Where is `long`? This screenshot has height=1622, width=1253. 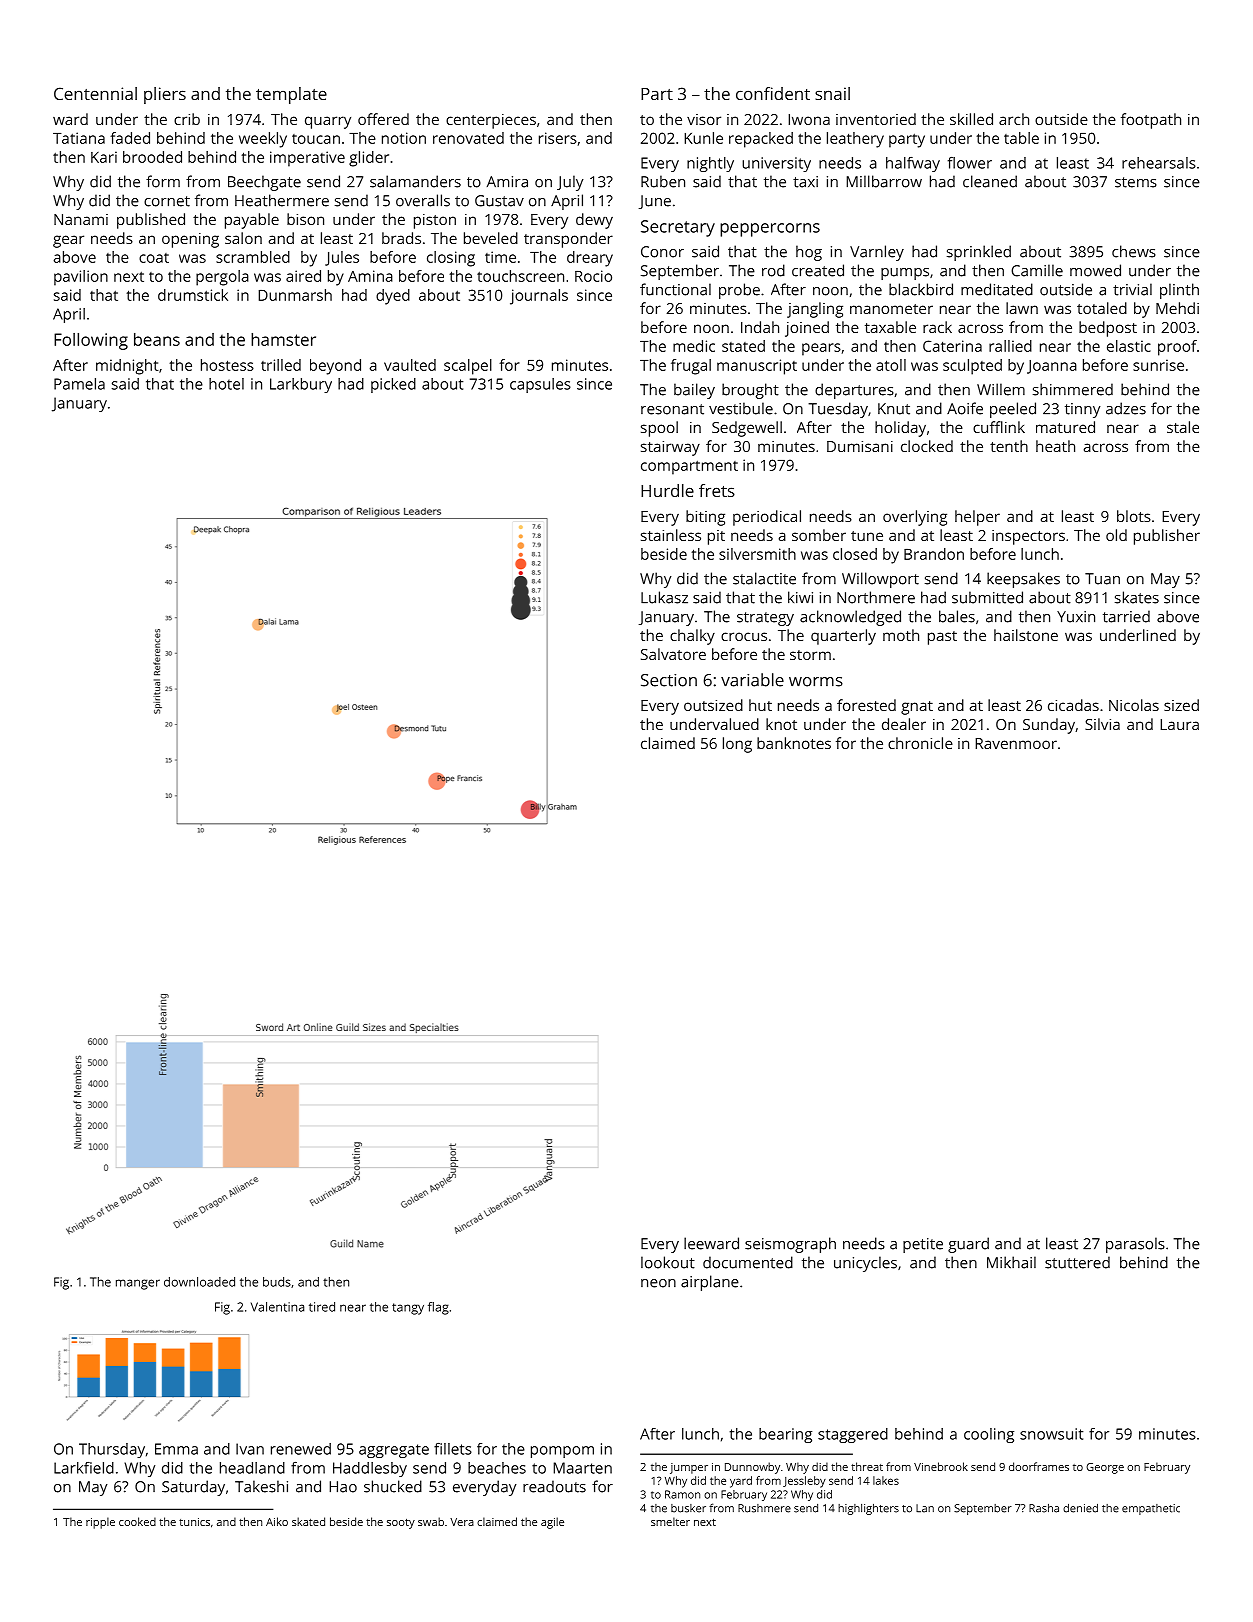
long is located at coordinates (737, 745).
